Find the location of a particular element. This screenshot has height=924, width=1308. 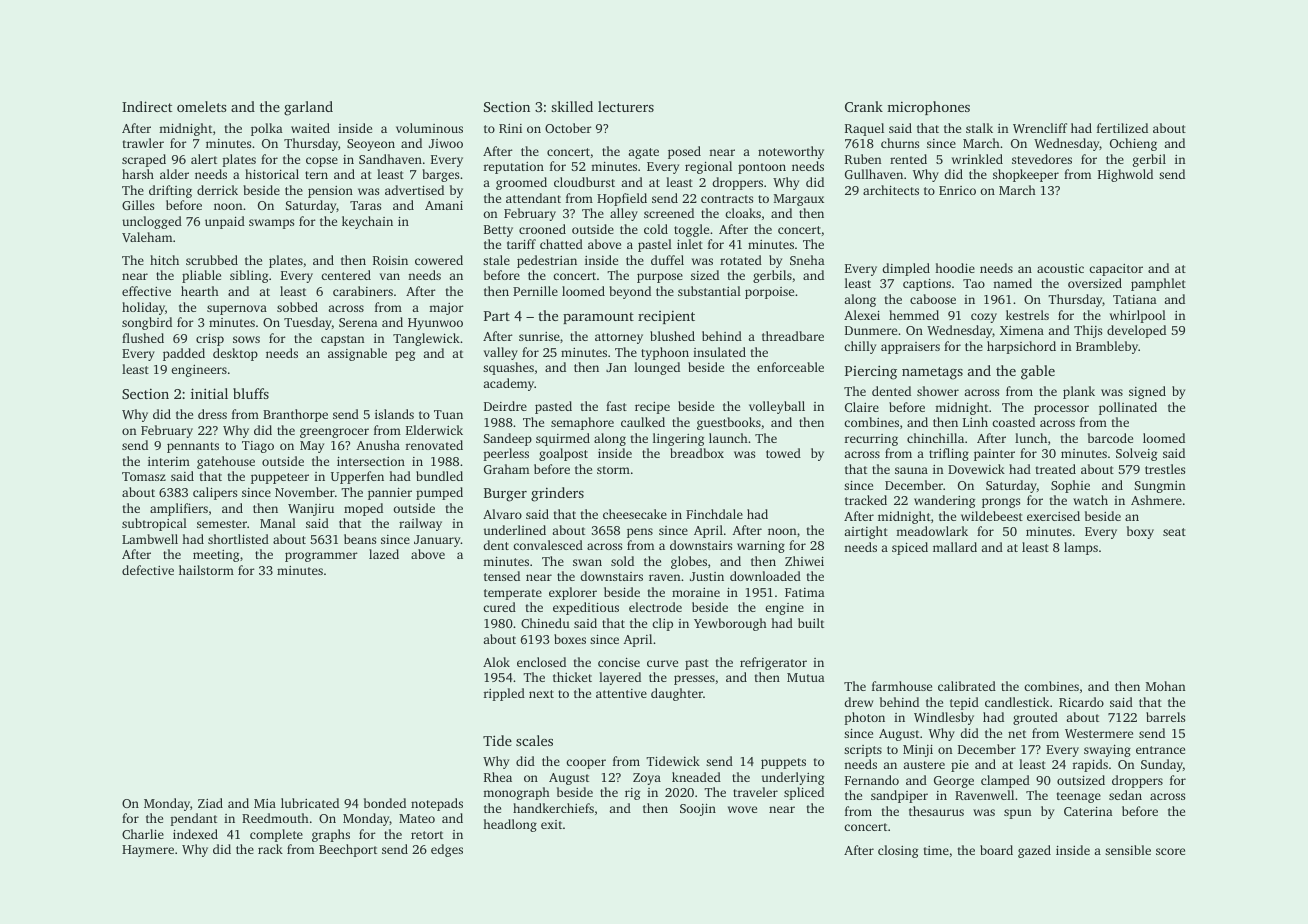

railway is located at coordinates (420, 524).
